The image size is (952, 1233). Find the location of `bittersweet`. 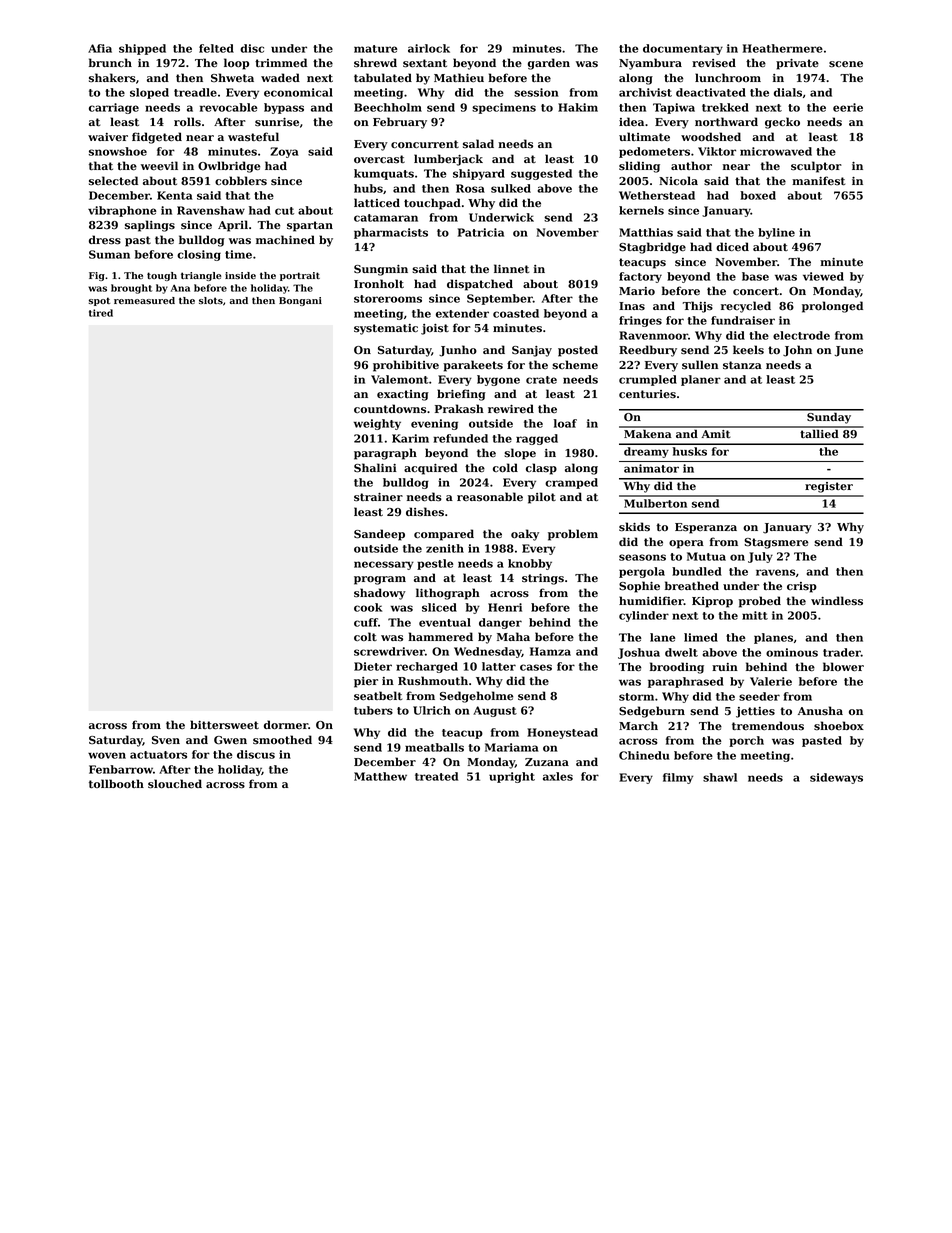

bittersweet is located at coordinates (224, 725).
